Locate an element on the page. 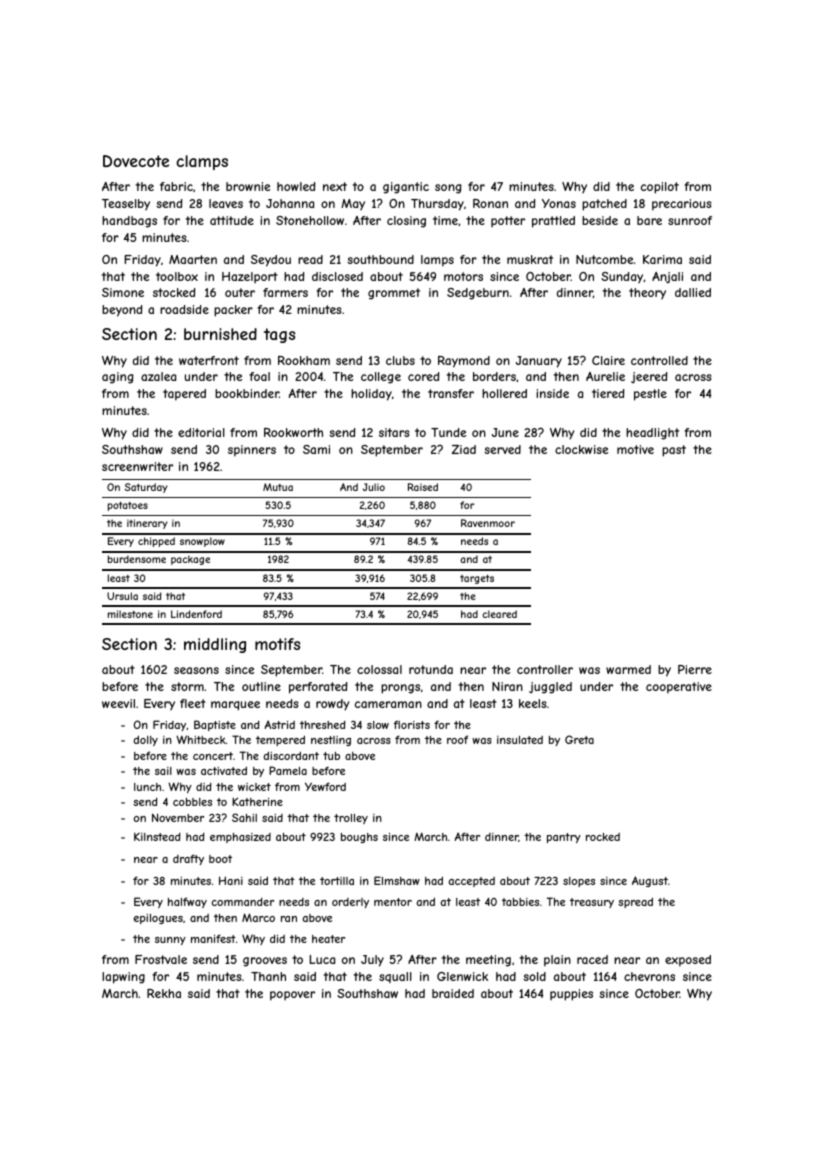 This page has height=1155, width=814. Dovecote is located at coordinates (136, 161).
